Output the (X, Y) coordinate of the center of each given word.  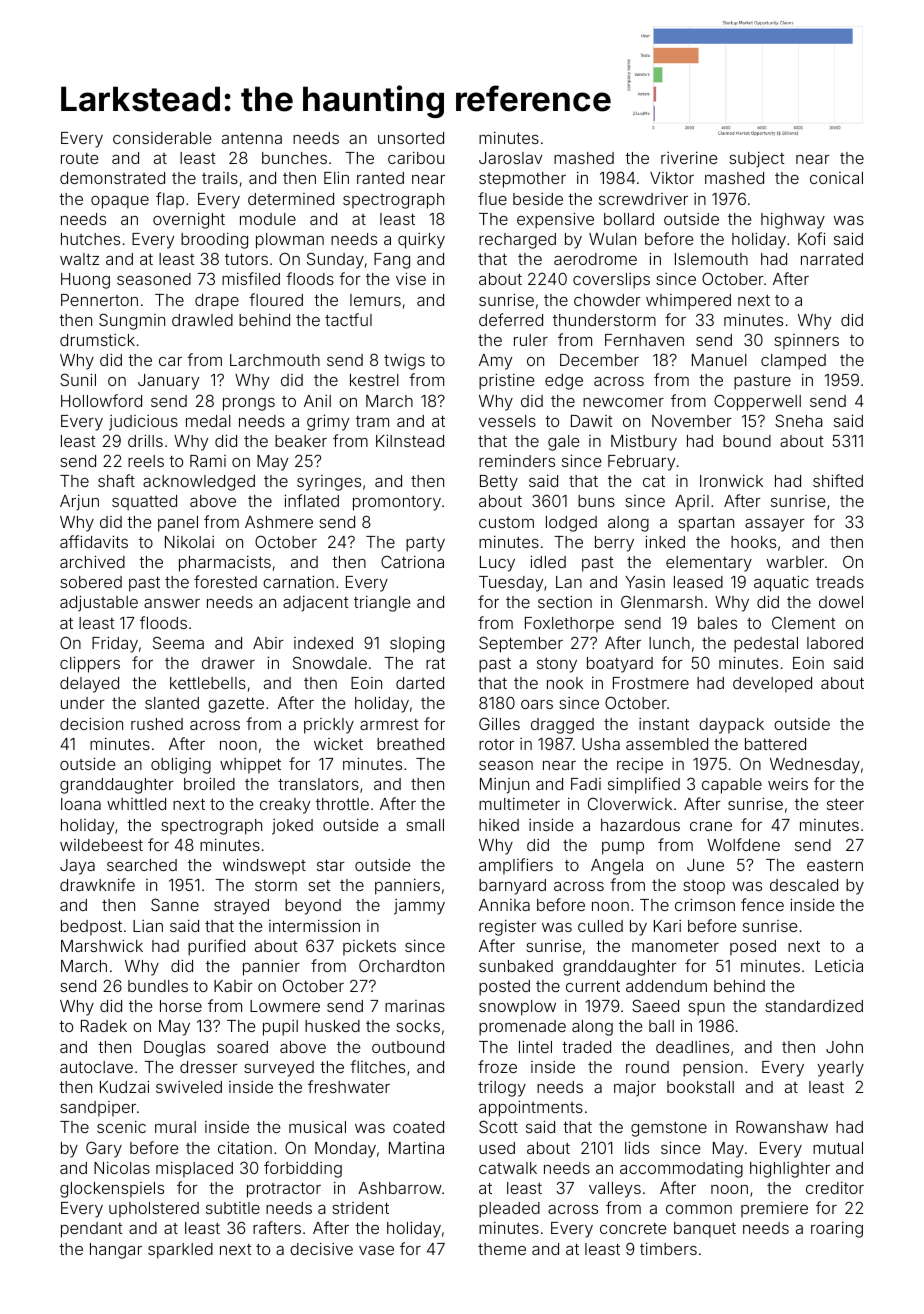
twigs (404, 362)
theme (502, 1249)
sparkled (180, 1251)
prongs (249, 404)
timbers (668, 1249)
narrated (832, 259)
